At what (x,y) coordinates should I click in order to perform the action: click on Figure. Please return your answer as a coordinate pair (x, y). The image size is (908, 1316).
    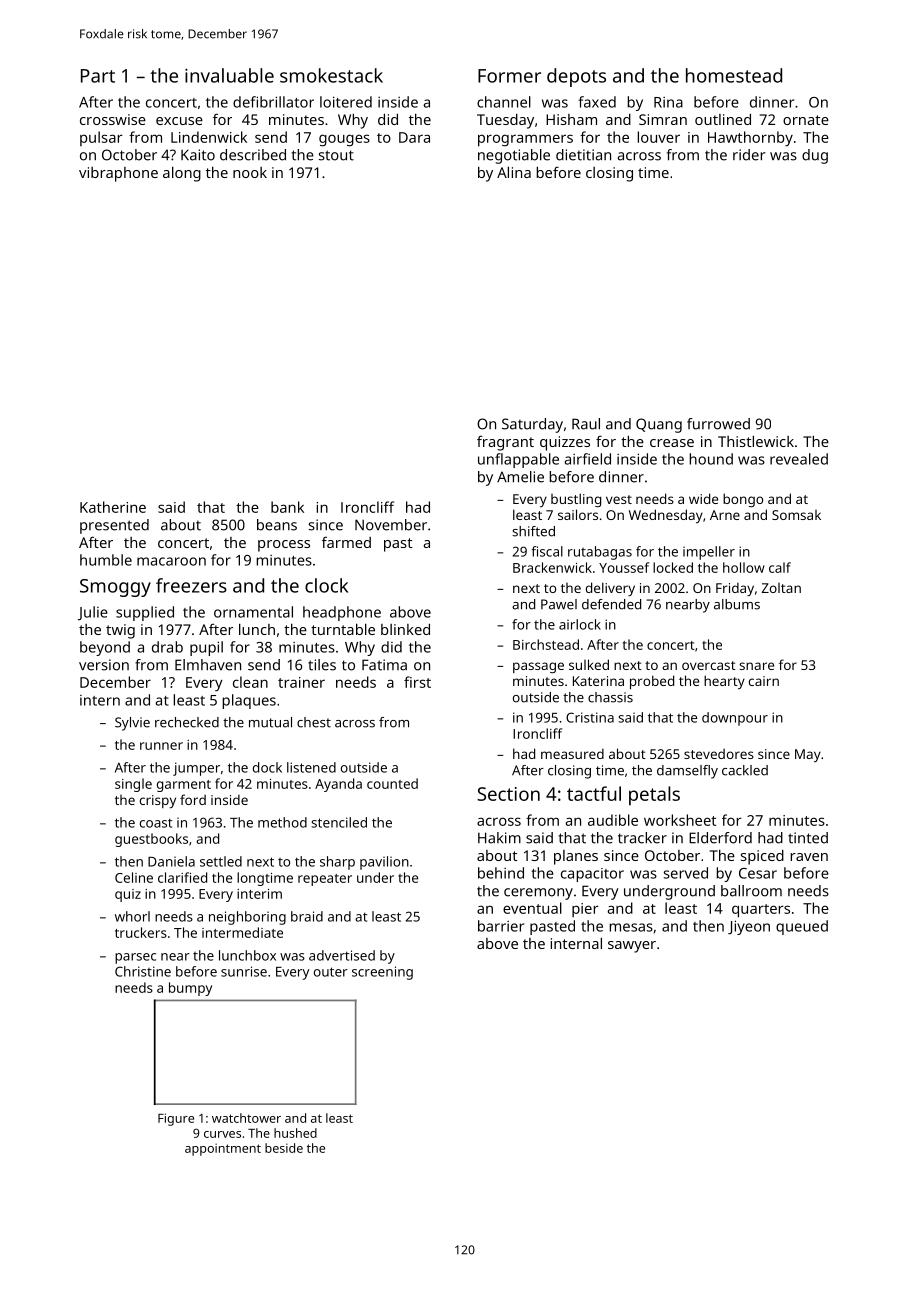
    Looking at the image, I should click on (176, 1119).
